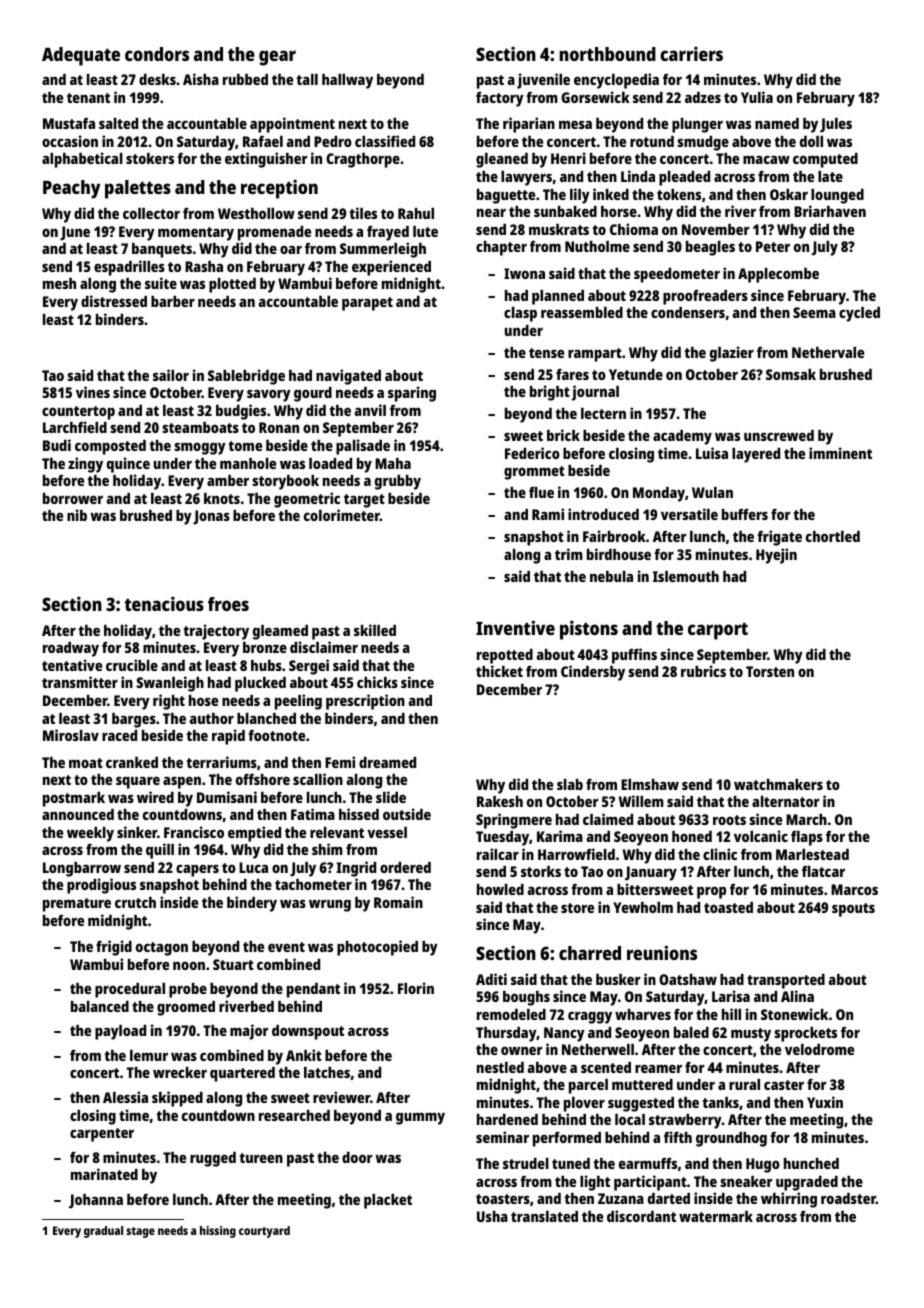 This page has width=924, height=1308. Describe the element at coordinates (398, 482) in the page. I see `grubby` at that location.
